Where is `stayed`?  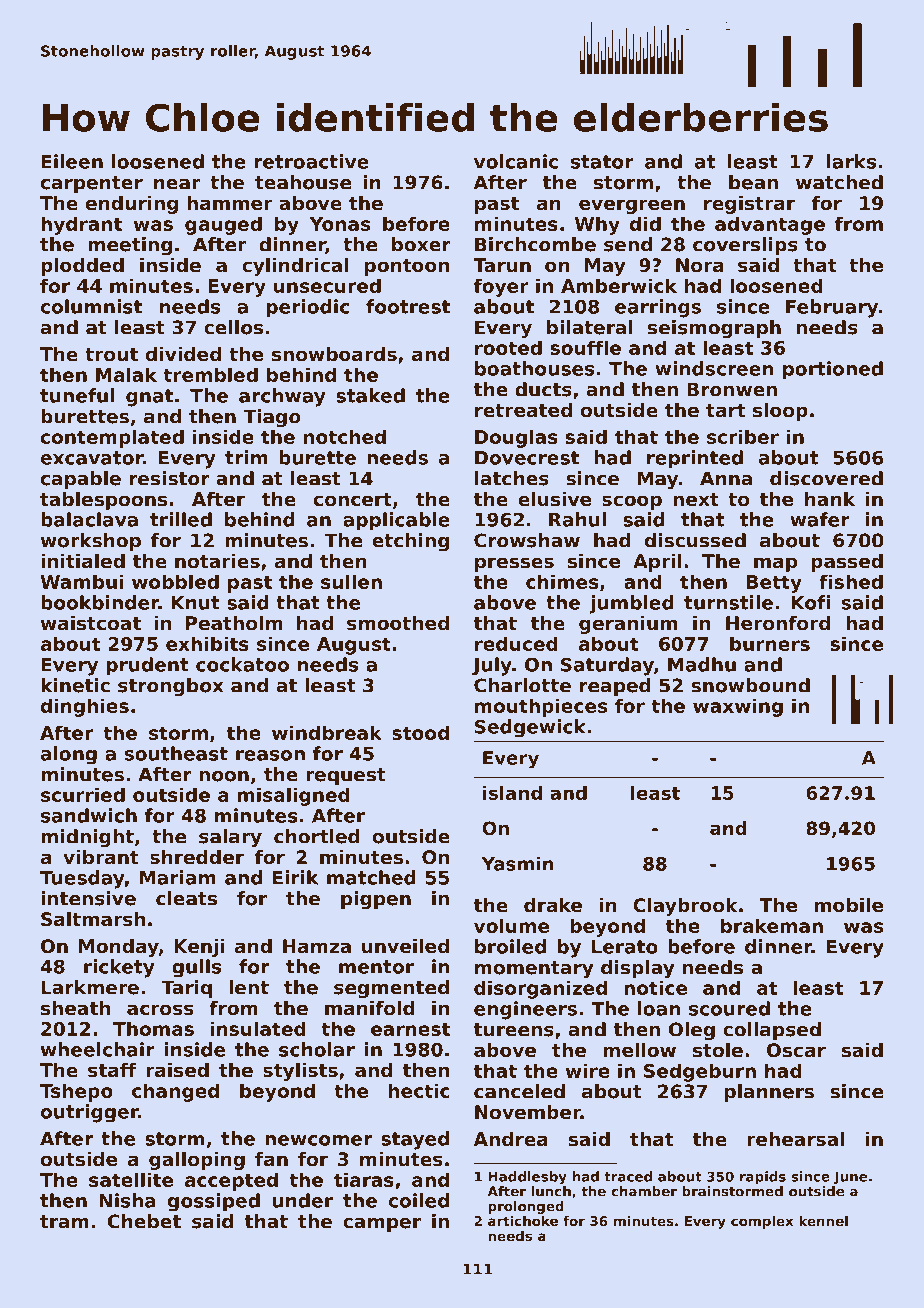
stayed is located at coordinates (415, 1140).
